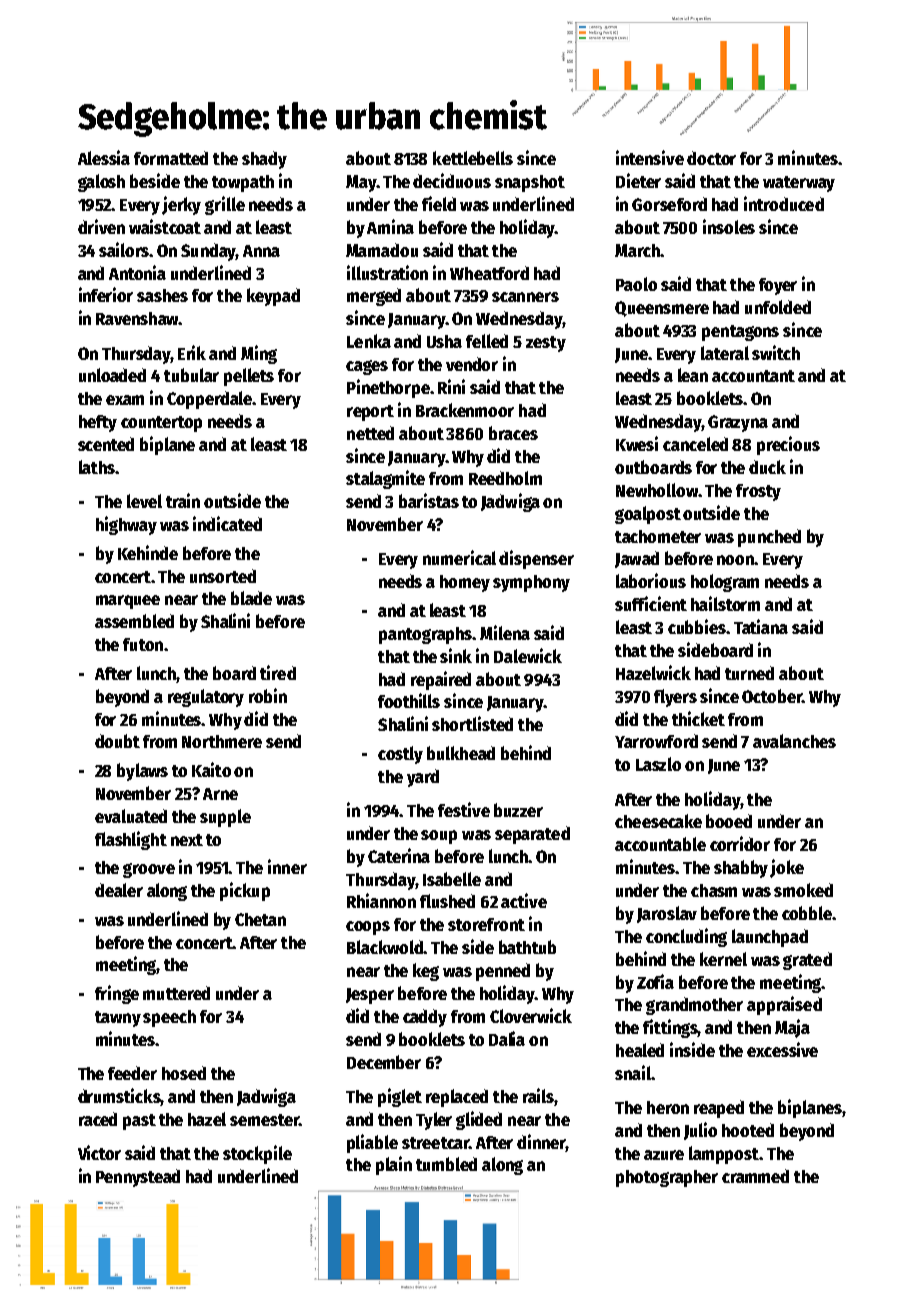  I want to click on Milena, so click(505, 632).
